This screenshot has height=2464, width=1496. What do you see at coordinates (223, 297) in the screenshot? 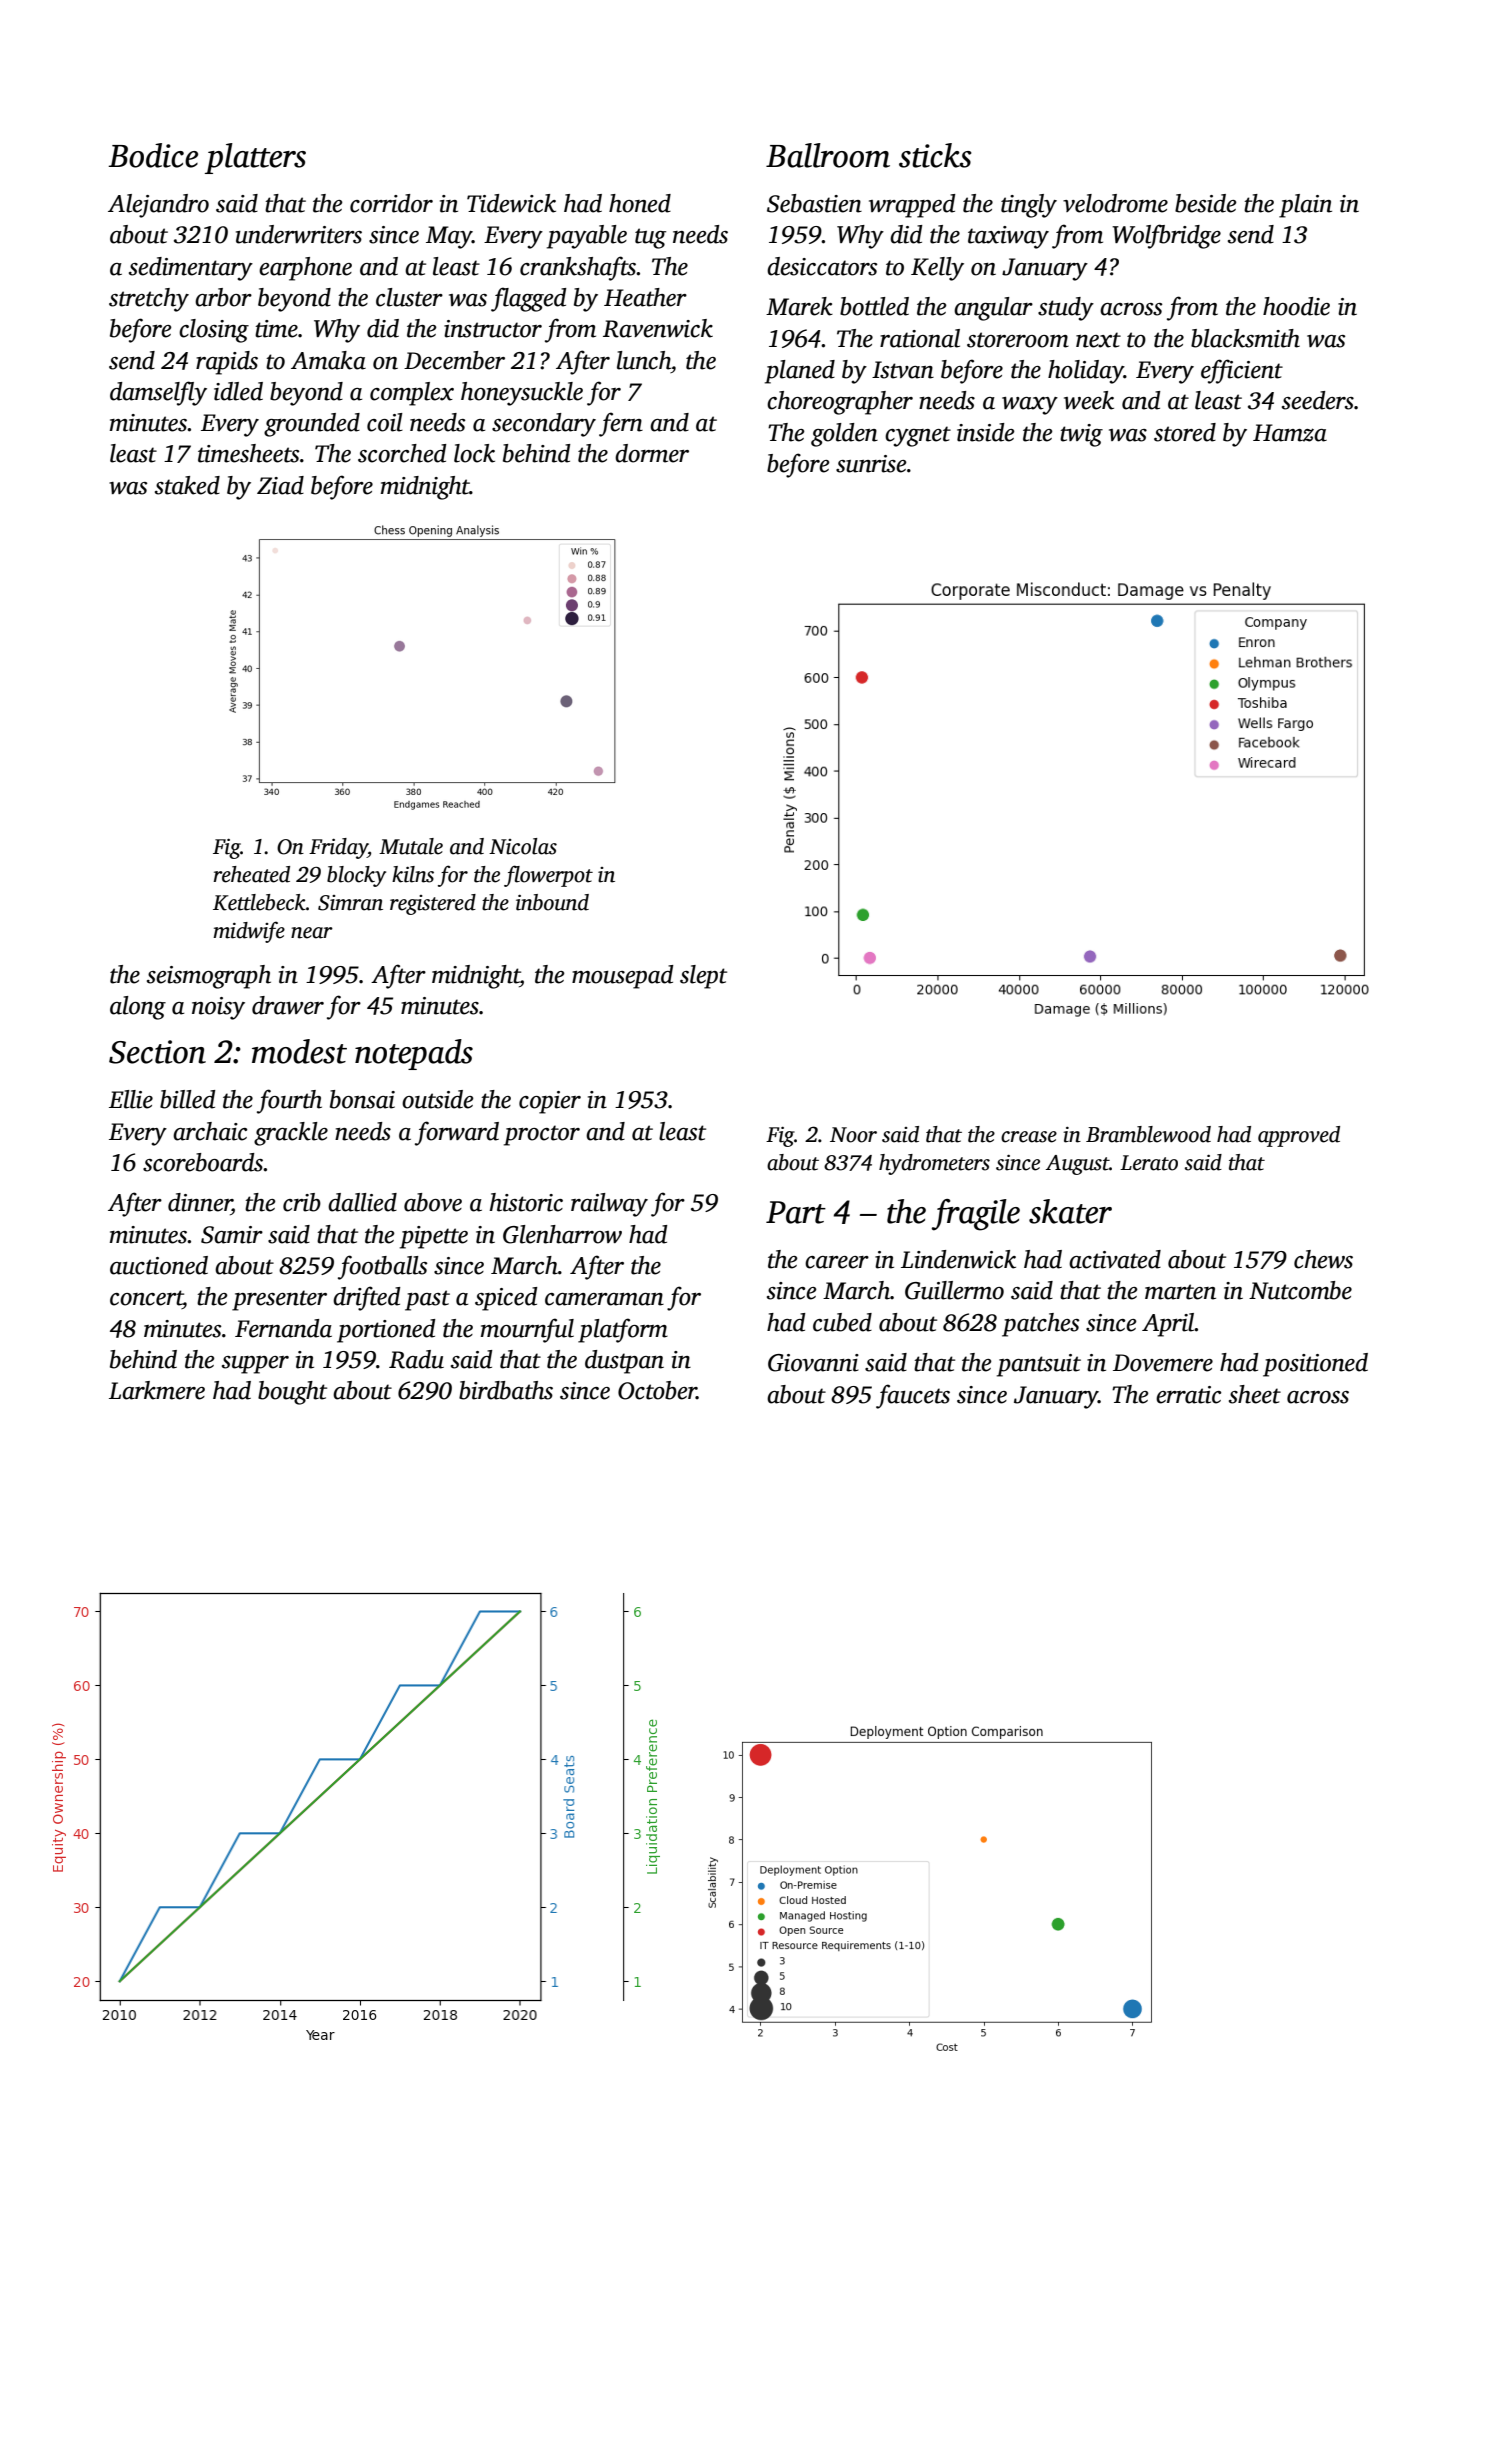
I see `arbor` at bounding box center [223, 297].
